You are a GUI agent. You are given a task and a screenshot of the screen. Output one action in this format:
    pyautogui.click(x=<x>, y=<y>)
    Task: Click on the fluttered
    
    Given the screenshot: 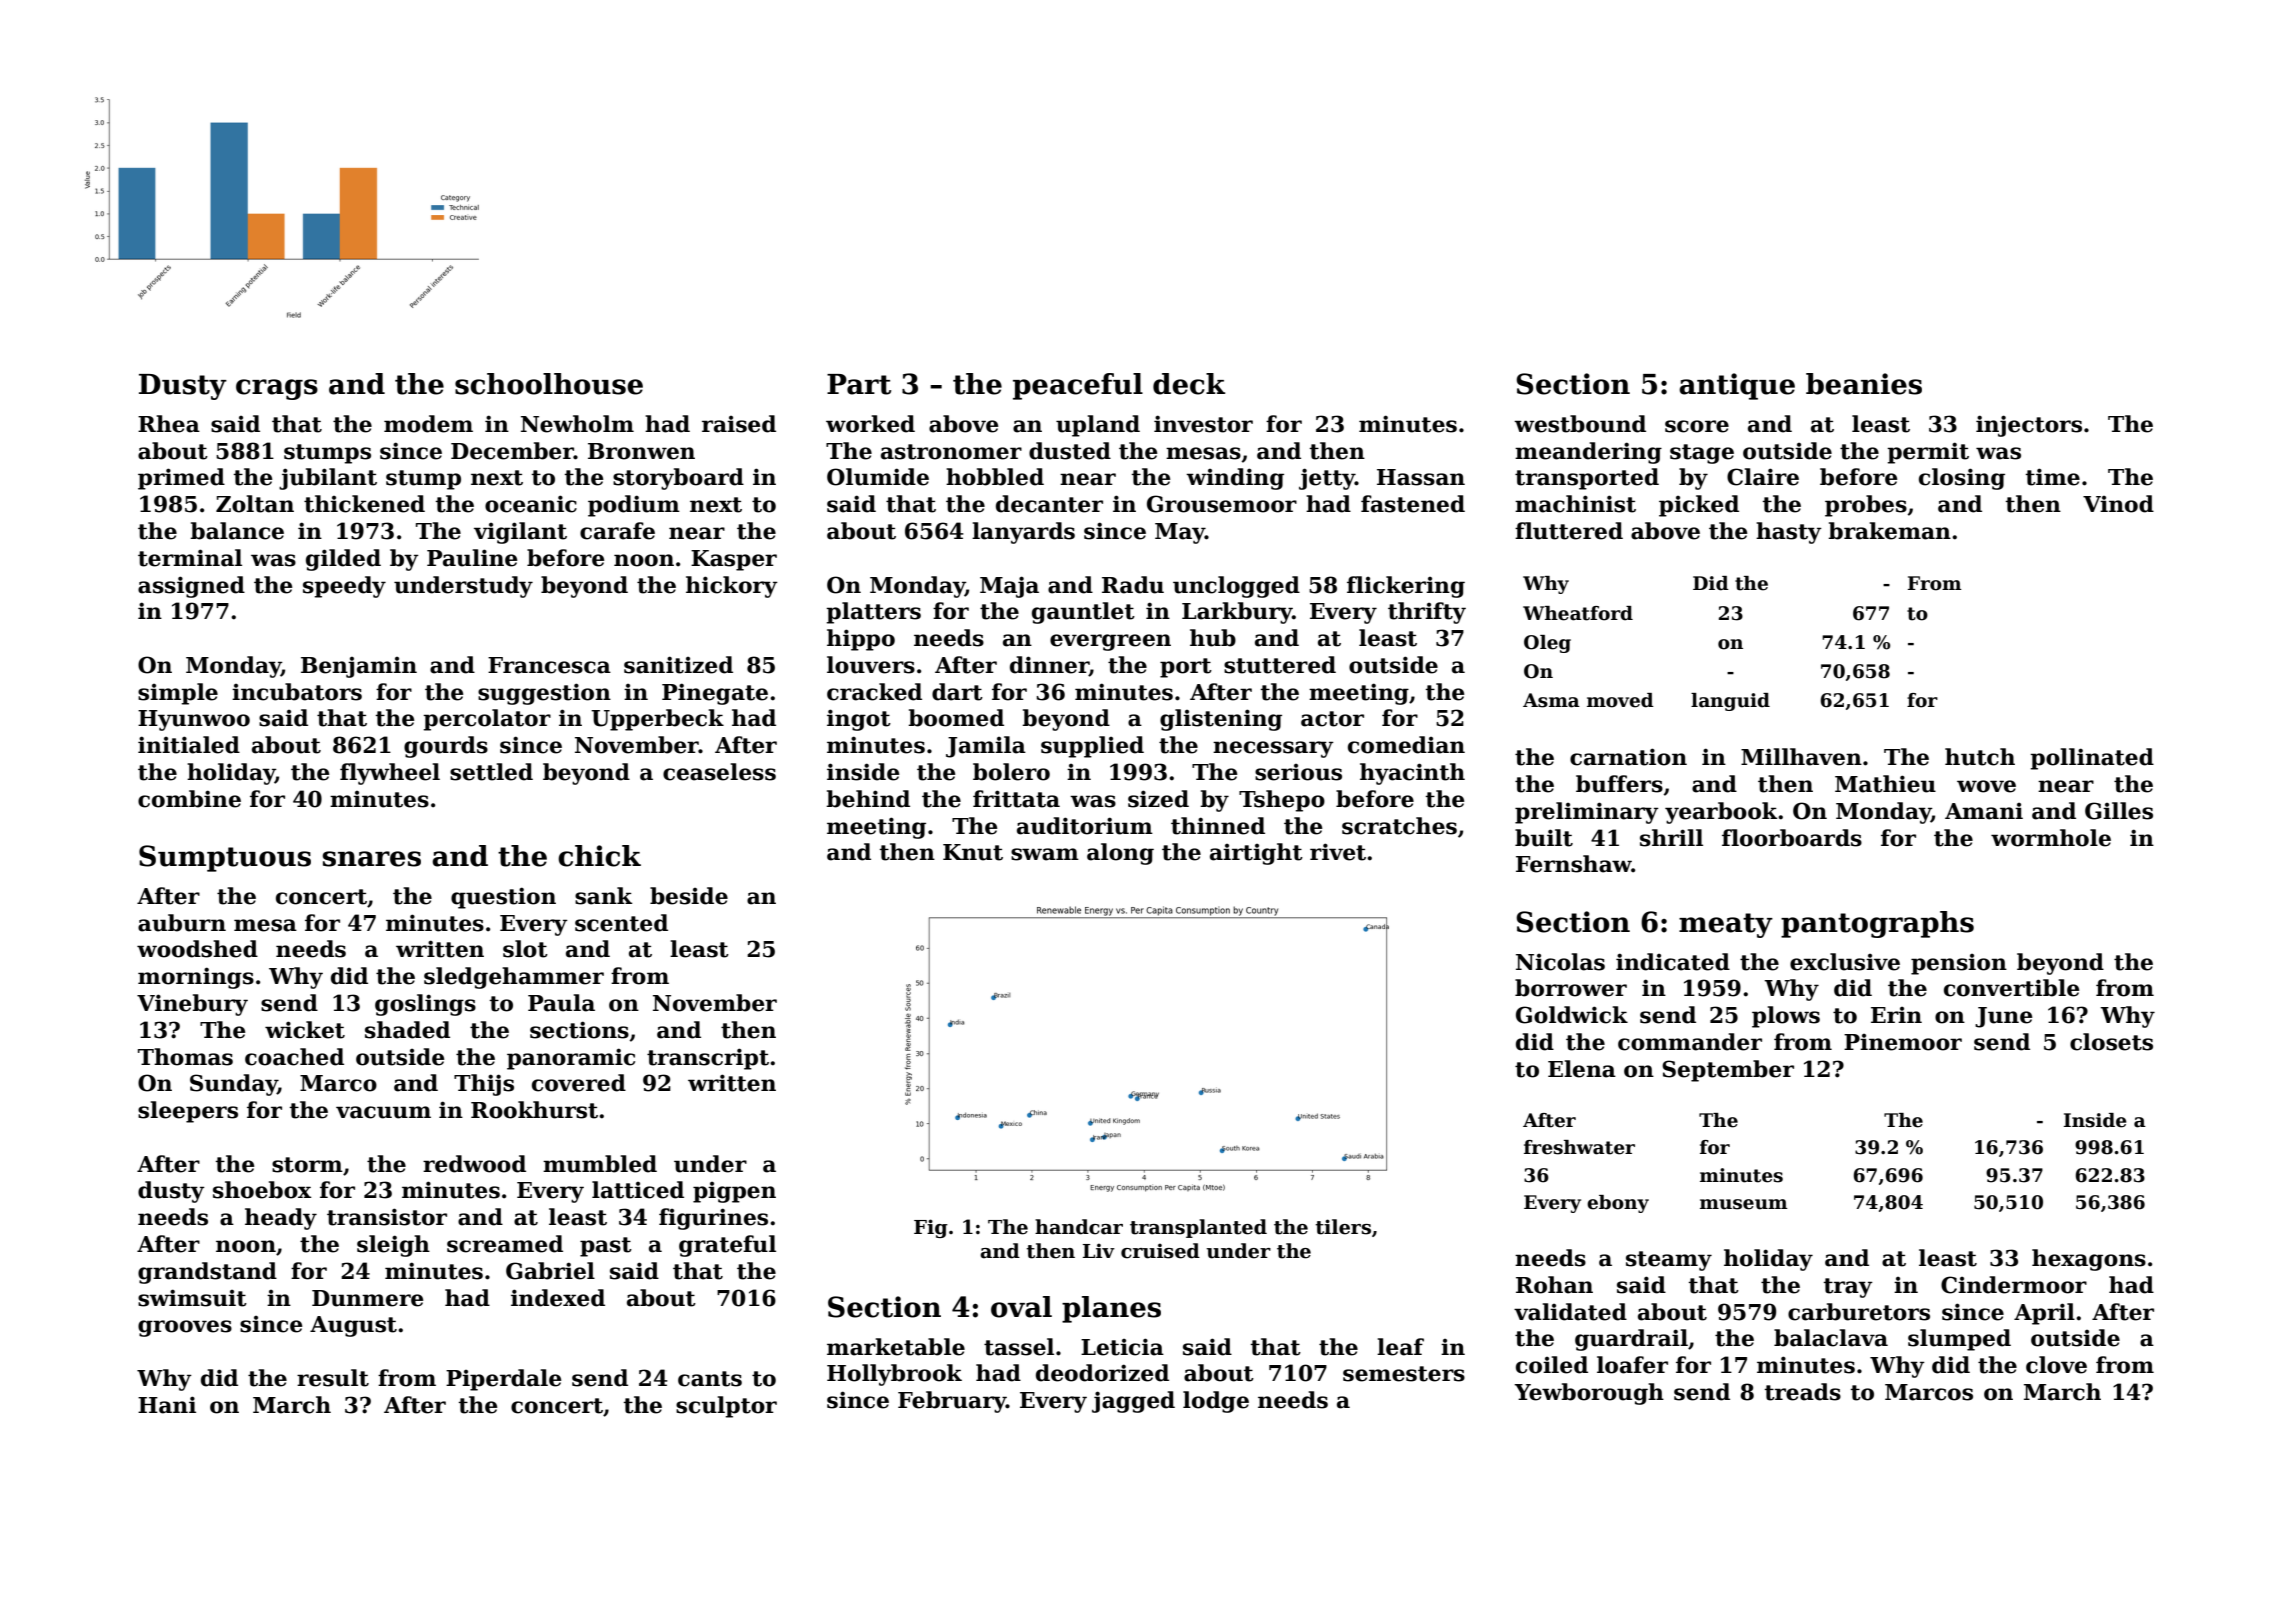 What is the action you would take?
    pyautogui.click(x=1569, y=531)
